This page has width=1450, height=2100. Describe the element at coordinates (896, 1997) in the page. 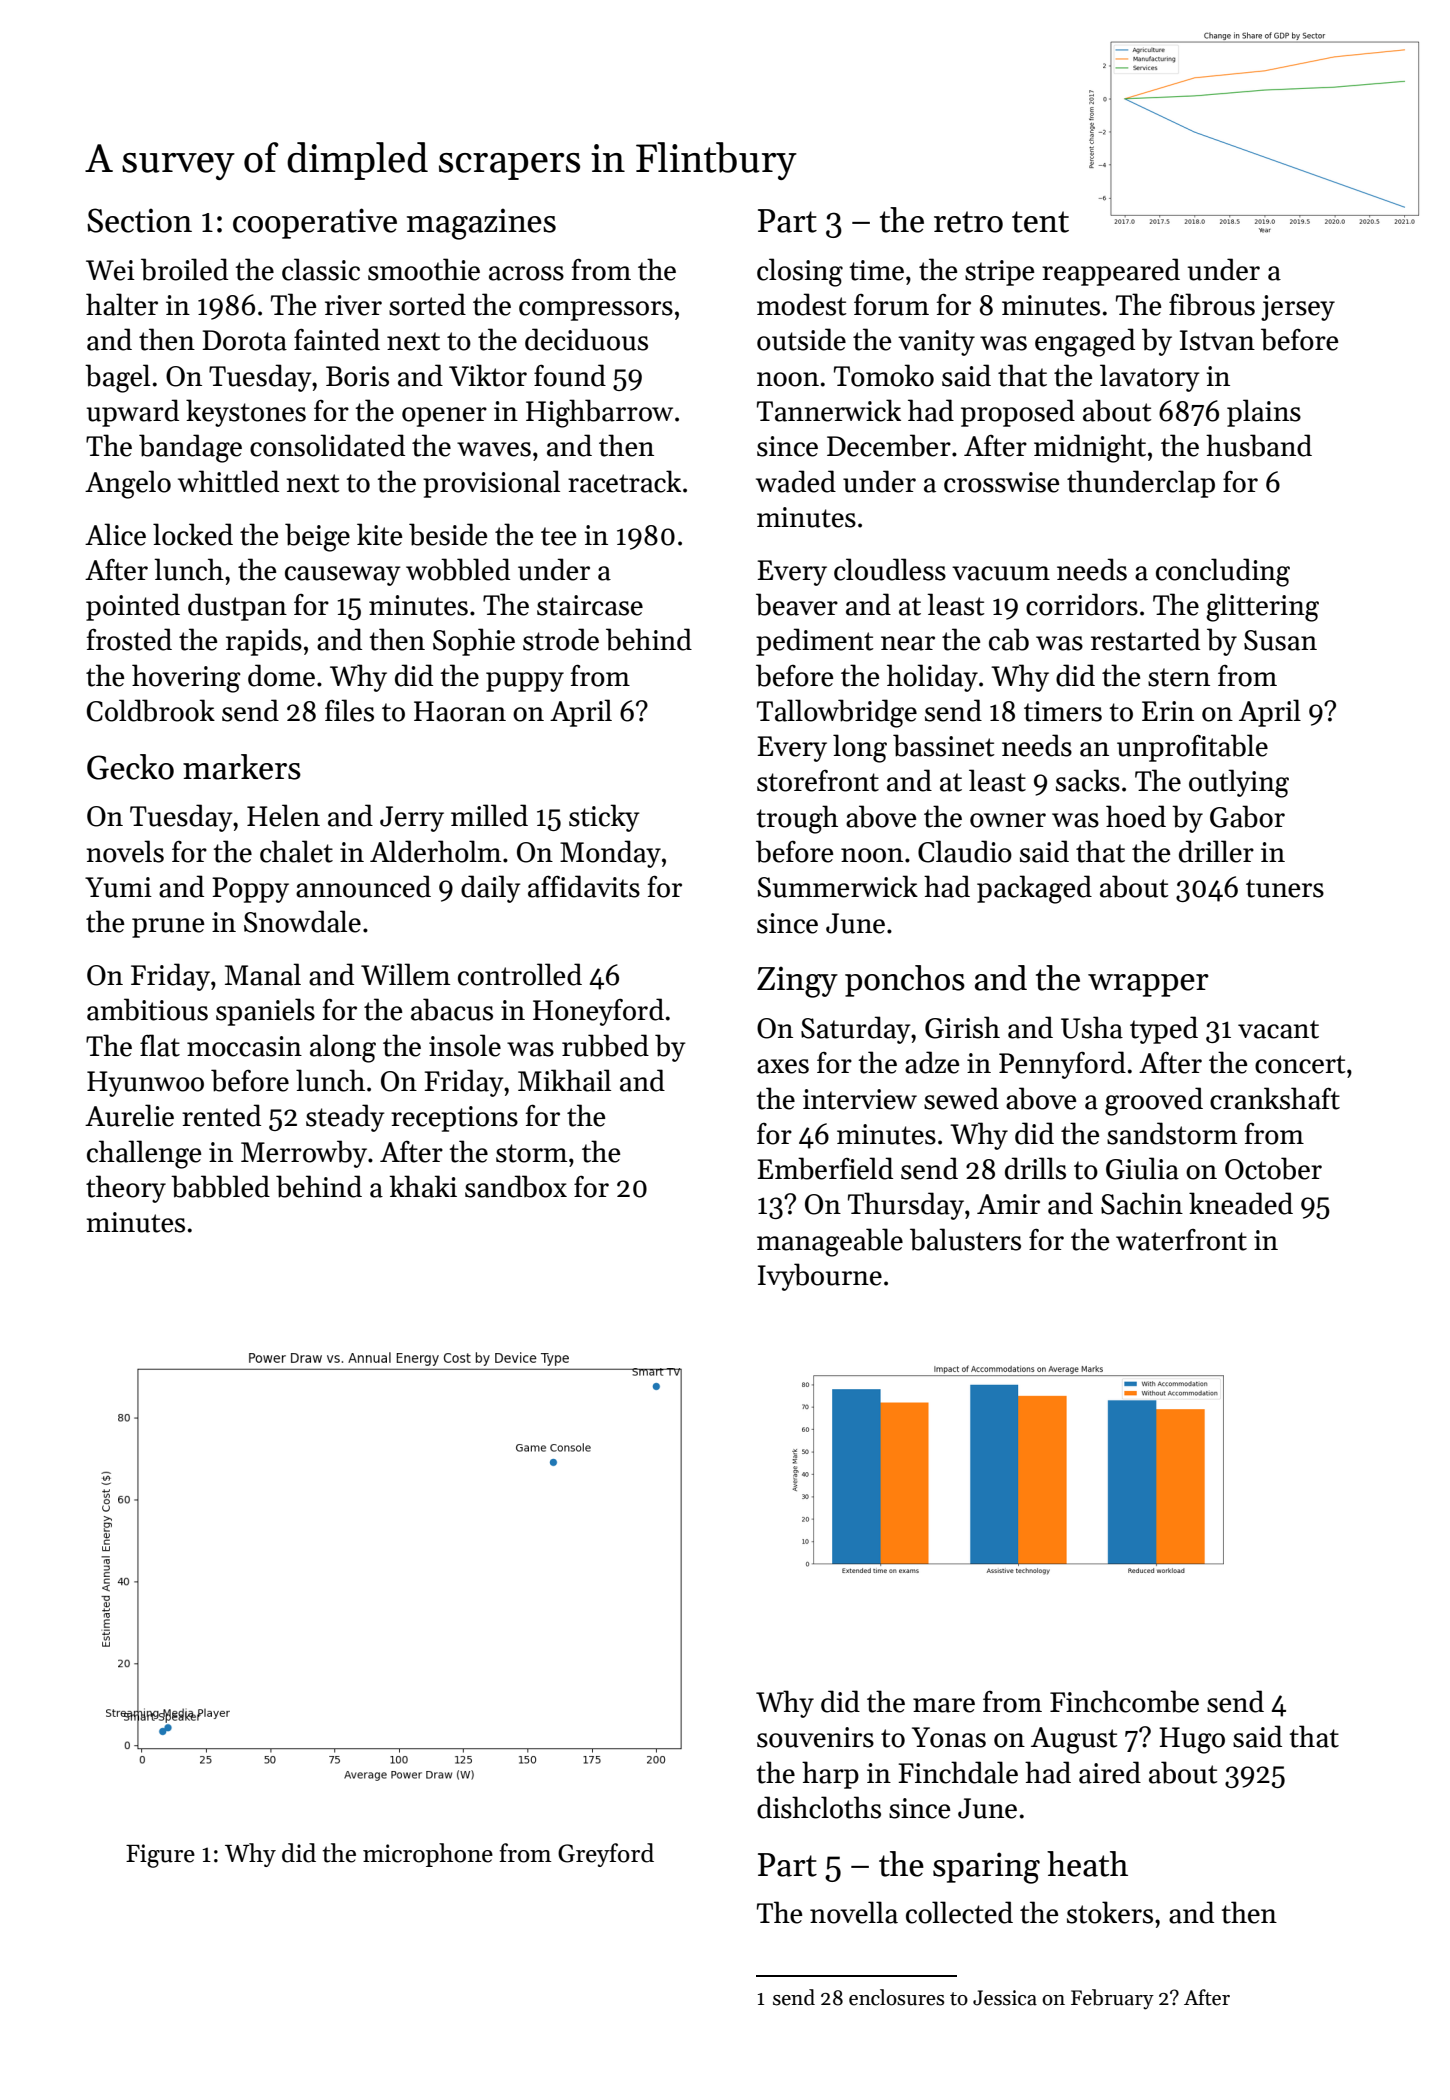

I see `enclosures` at that location.
